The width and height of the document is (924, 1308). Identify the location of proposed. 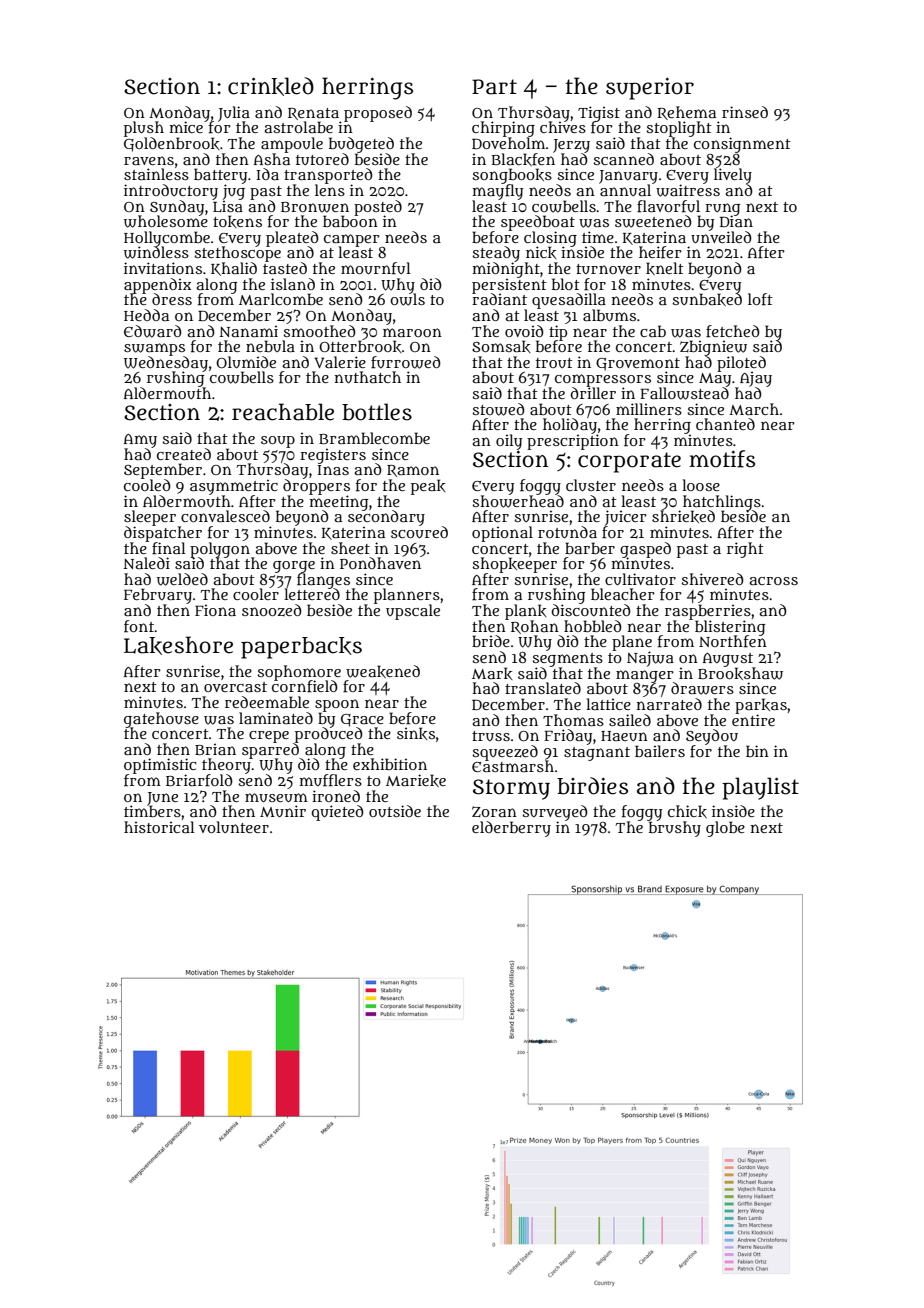
(378, 113).
